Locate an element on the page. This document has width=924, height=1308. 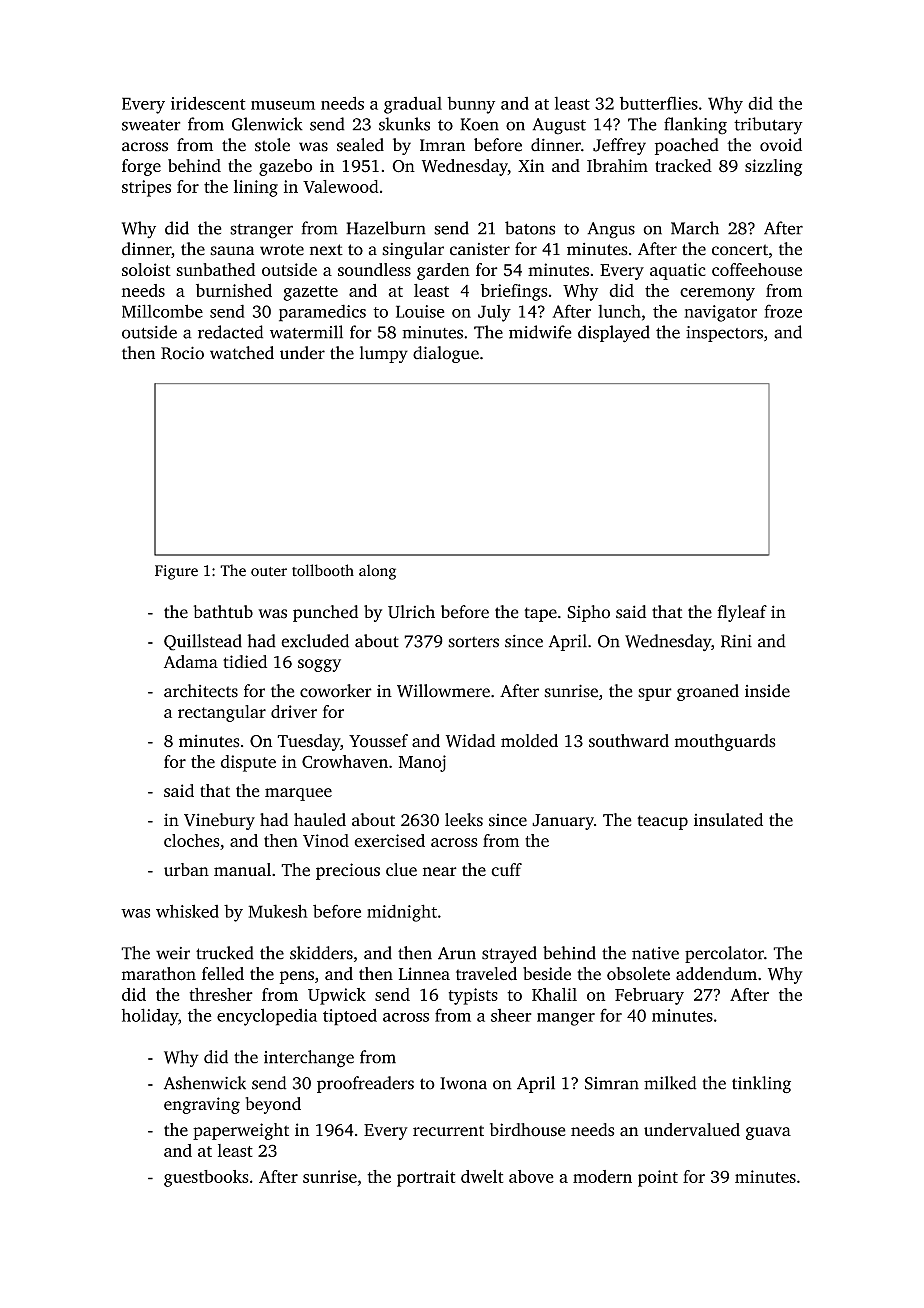
modern is located at coordinates (602, 1176).
